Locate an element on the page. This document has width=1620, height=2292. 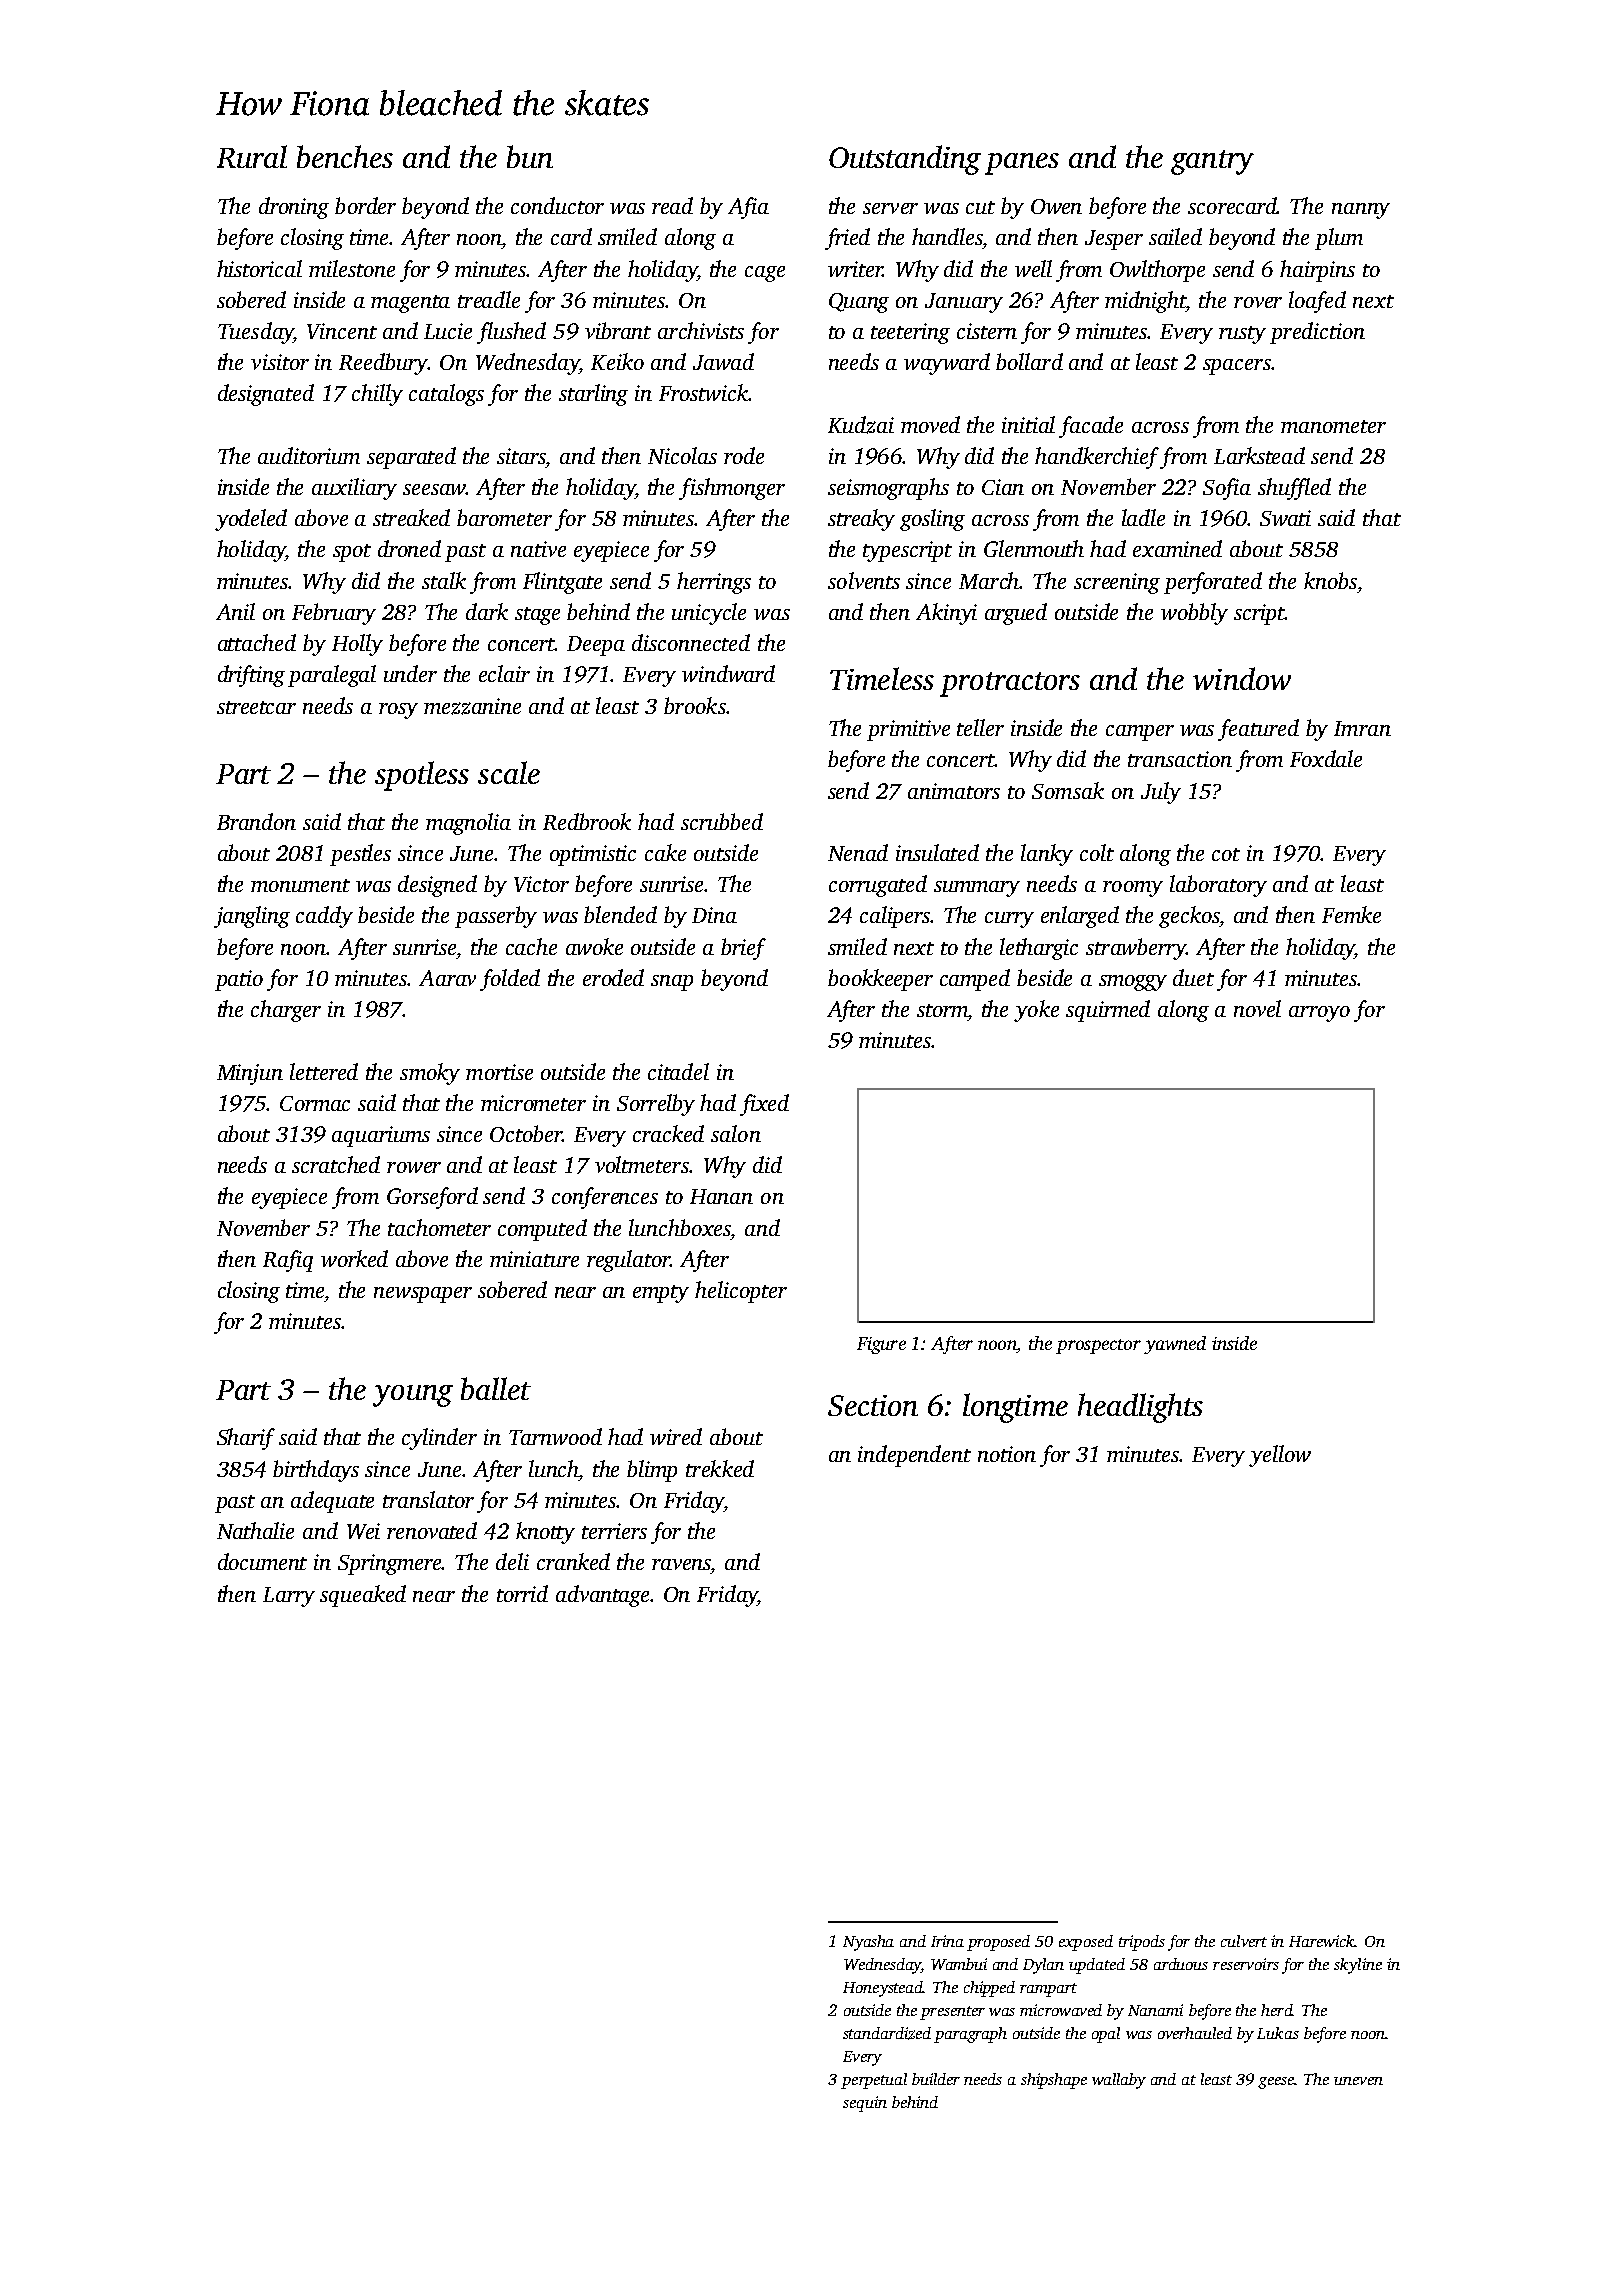
flushed is located at coordinates (511, 333).
